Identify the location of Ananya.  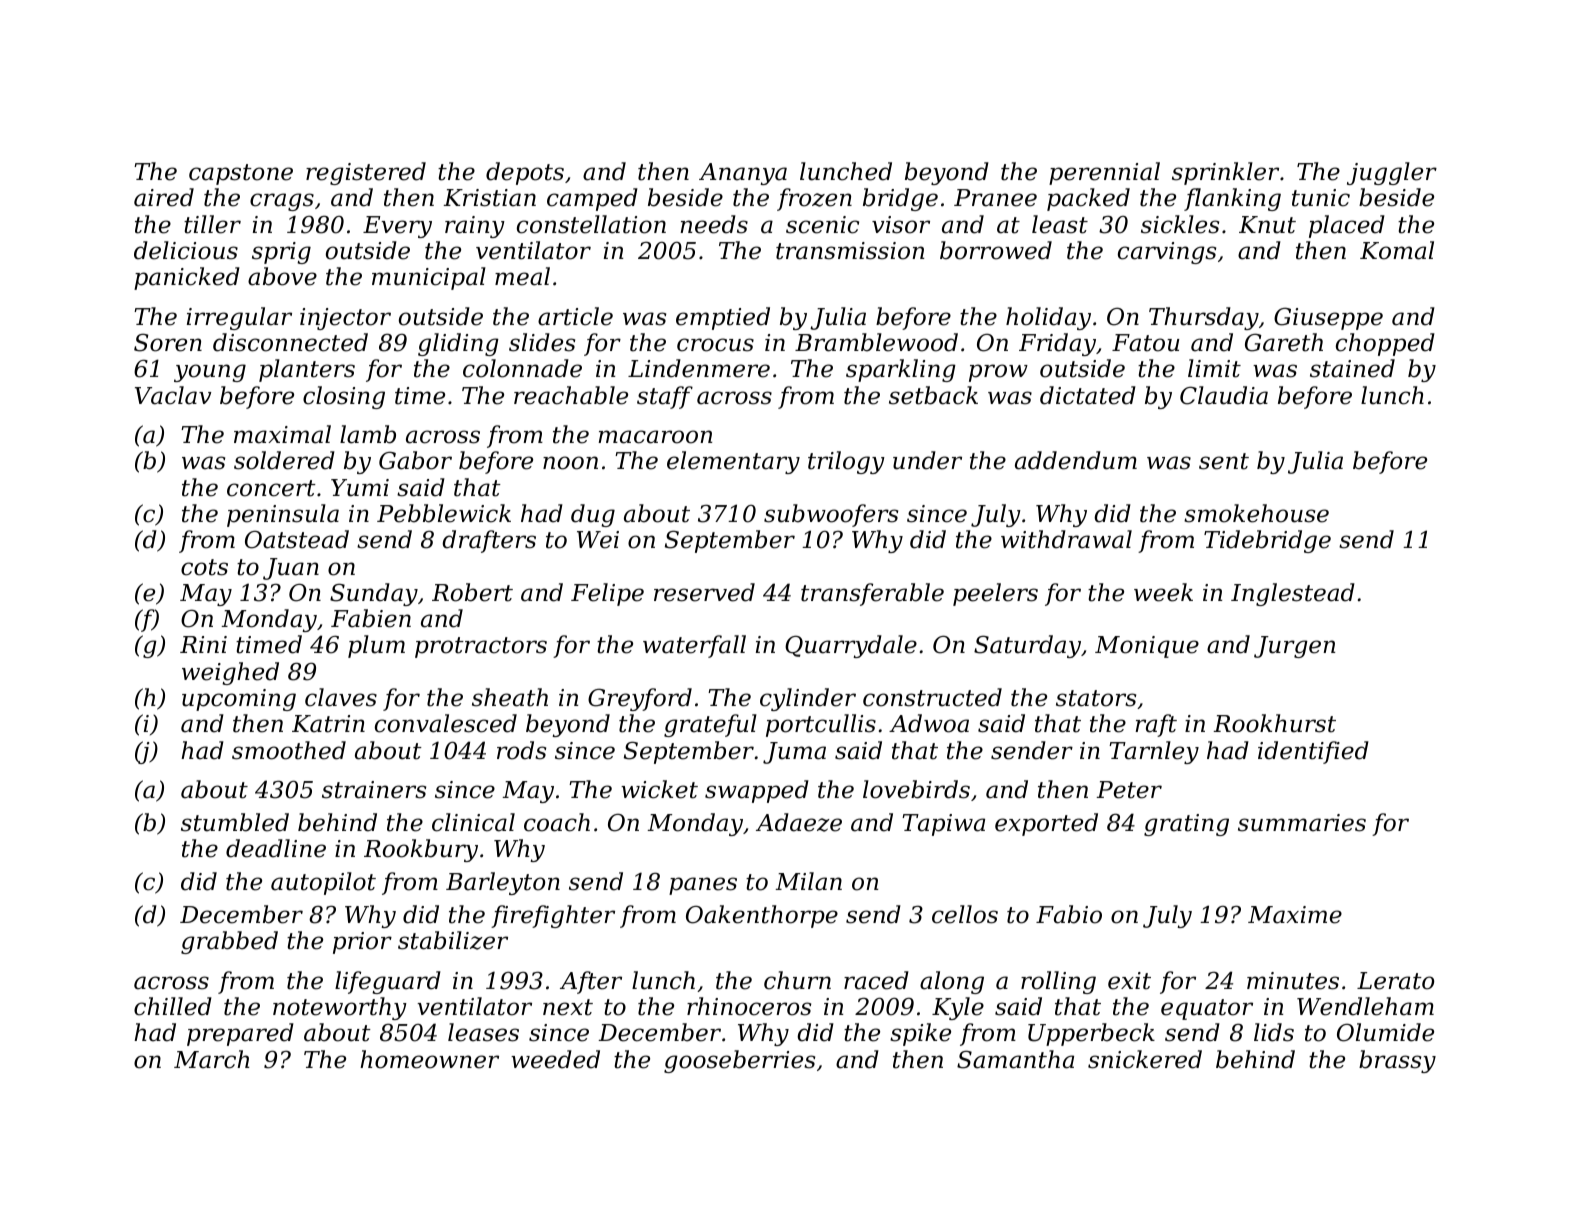
(743, 174).
